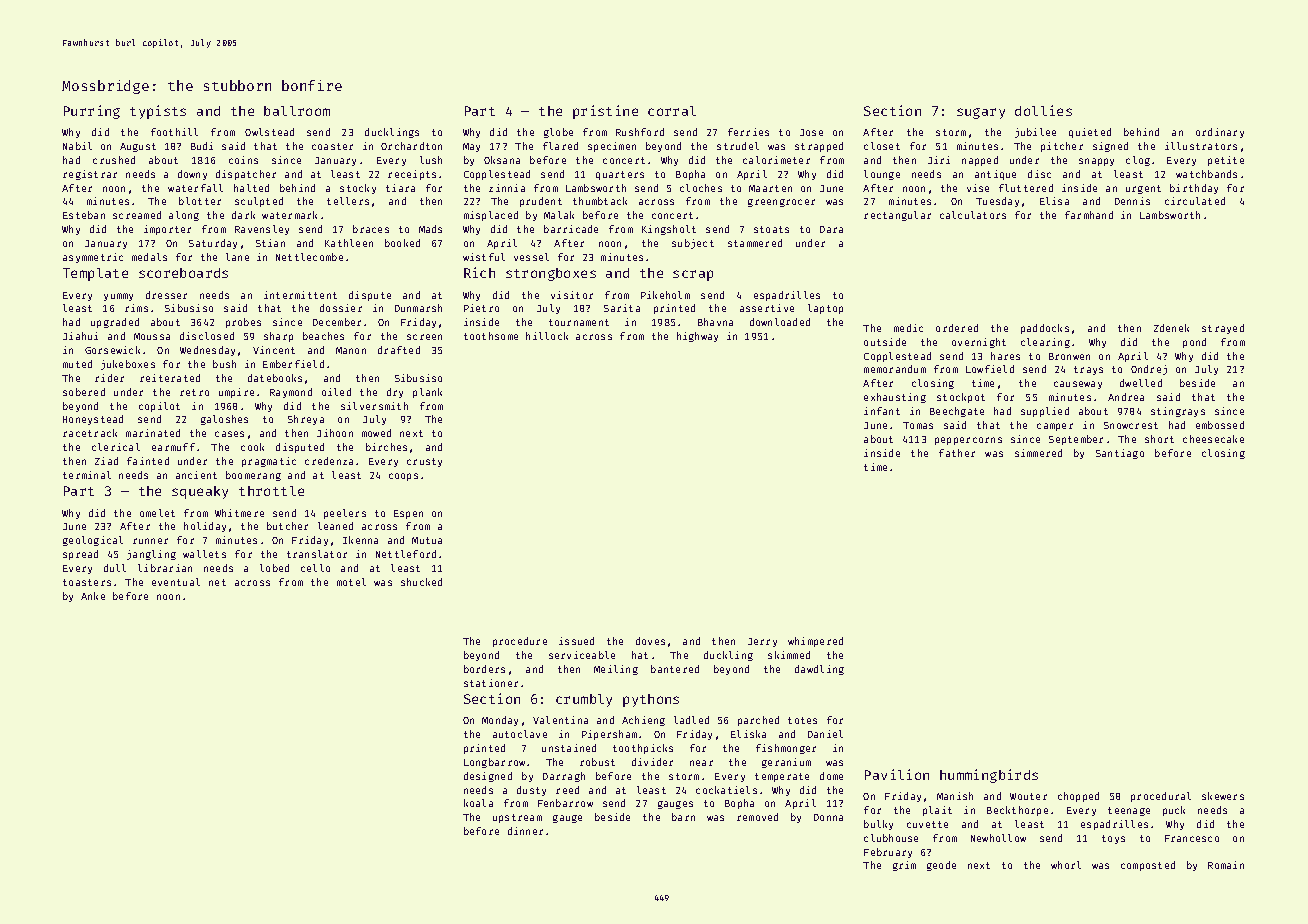 The image size is (1308, 924). I want to click on koala, so click(478, 803).
